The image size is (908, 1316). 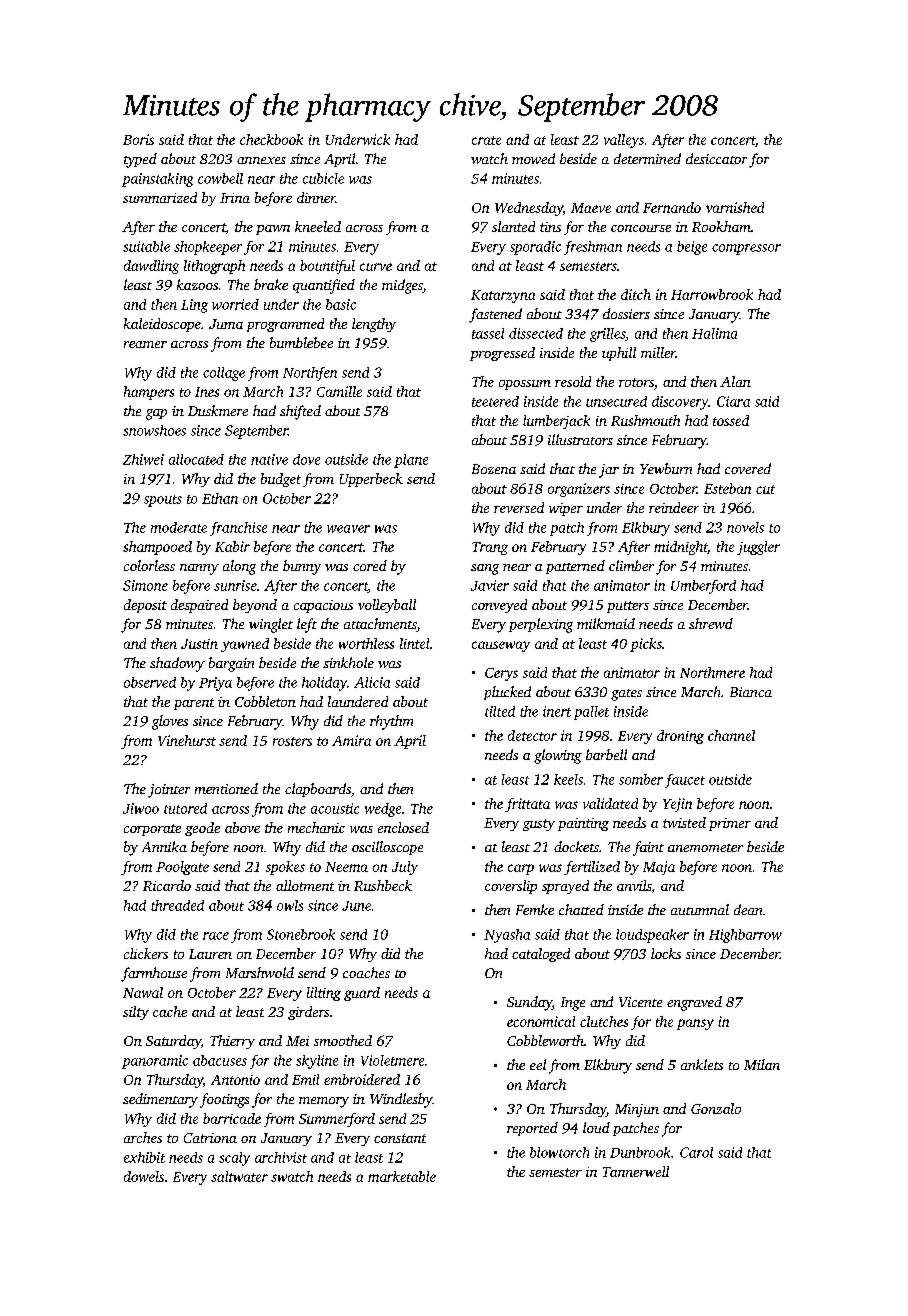 I want to click on crate, so click(x=486, y=140).
